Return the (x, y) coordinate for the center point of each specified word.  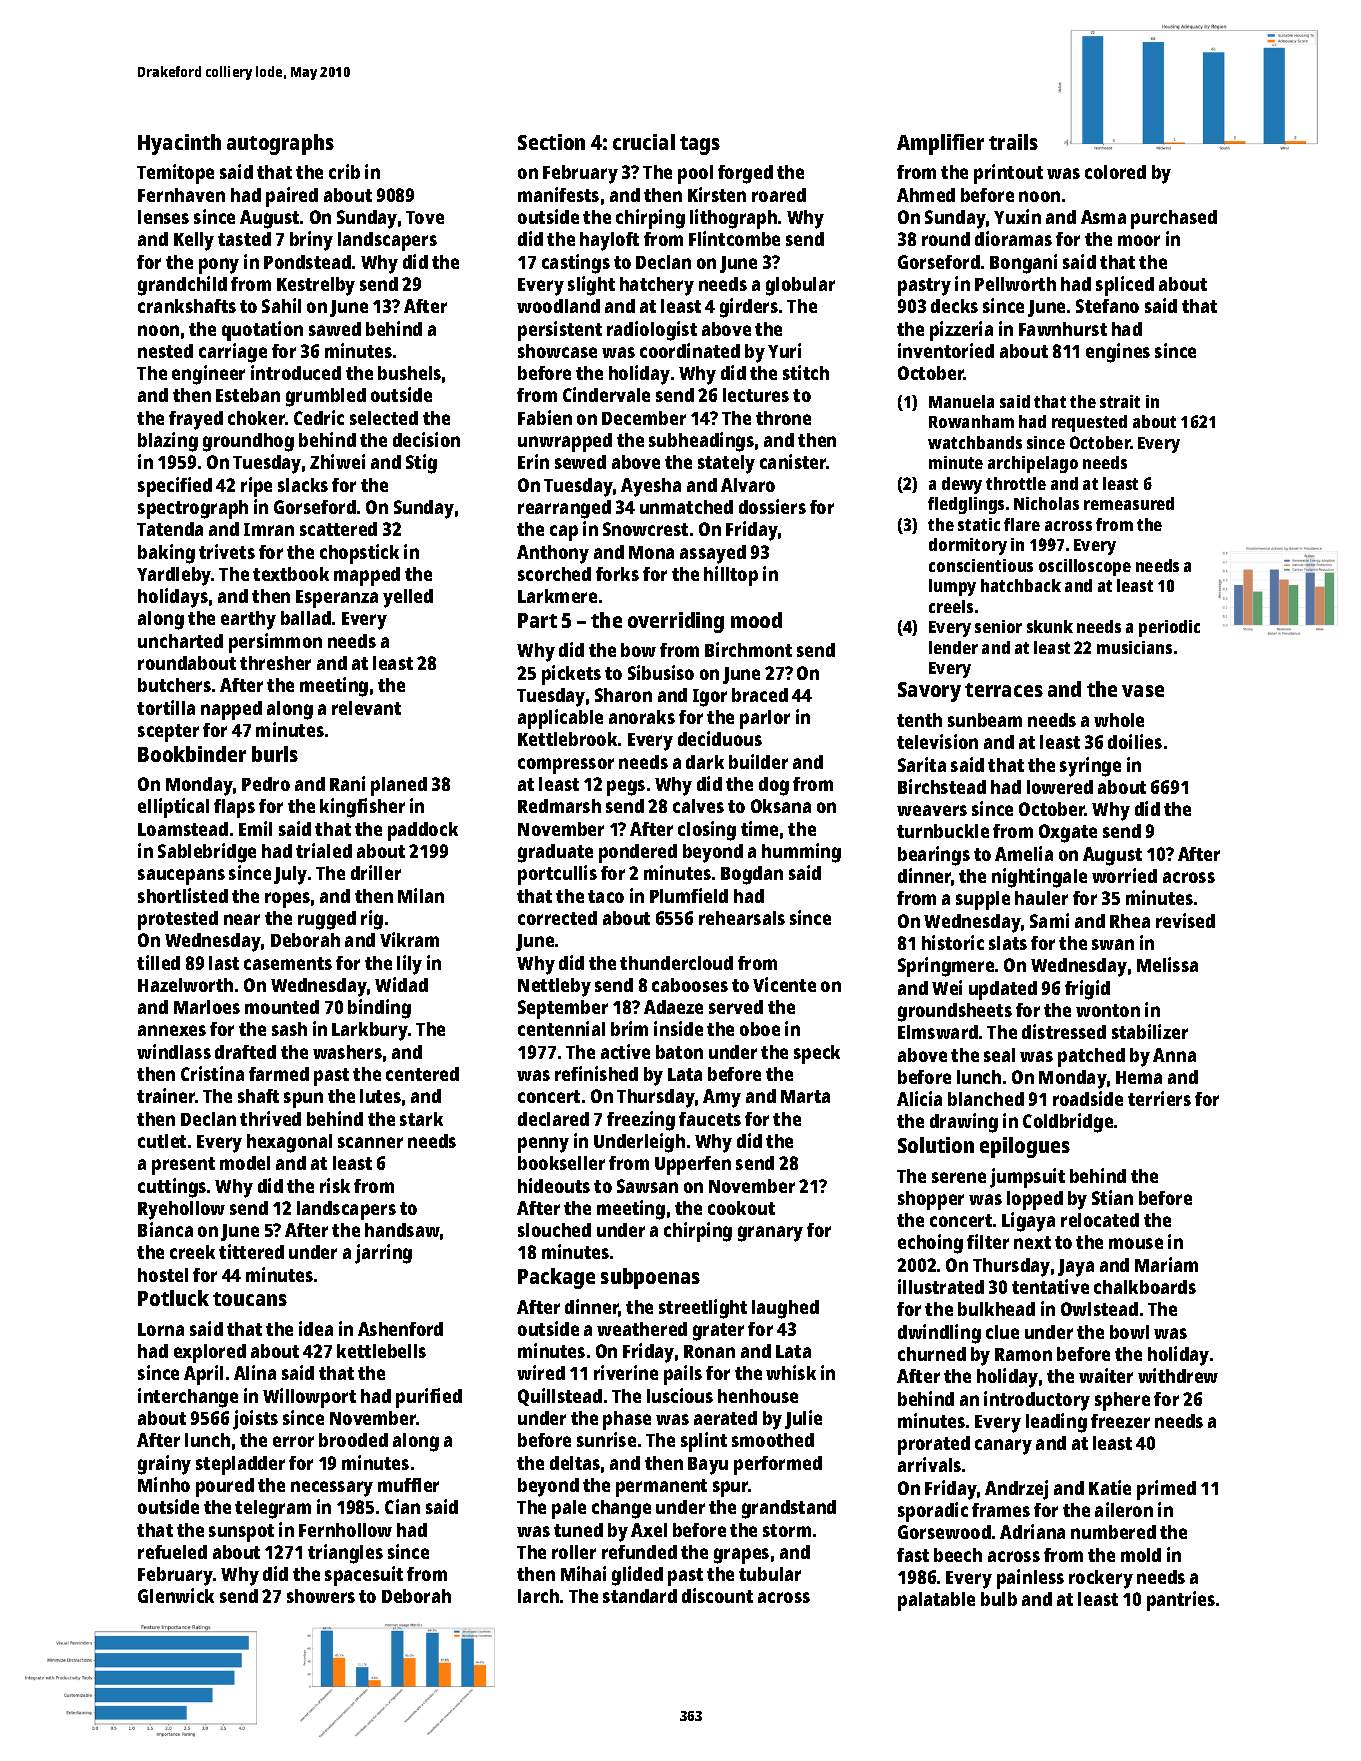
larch (538, 1596)
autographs (280, 144)
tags (700, 145)
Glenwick (176, 1595)
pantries (1181, 1601)
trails (1013, 142)
